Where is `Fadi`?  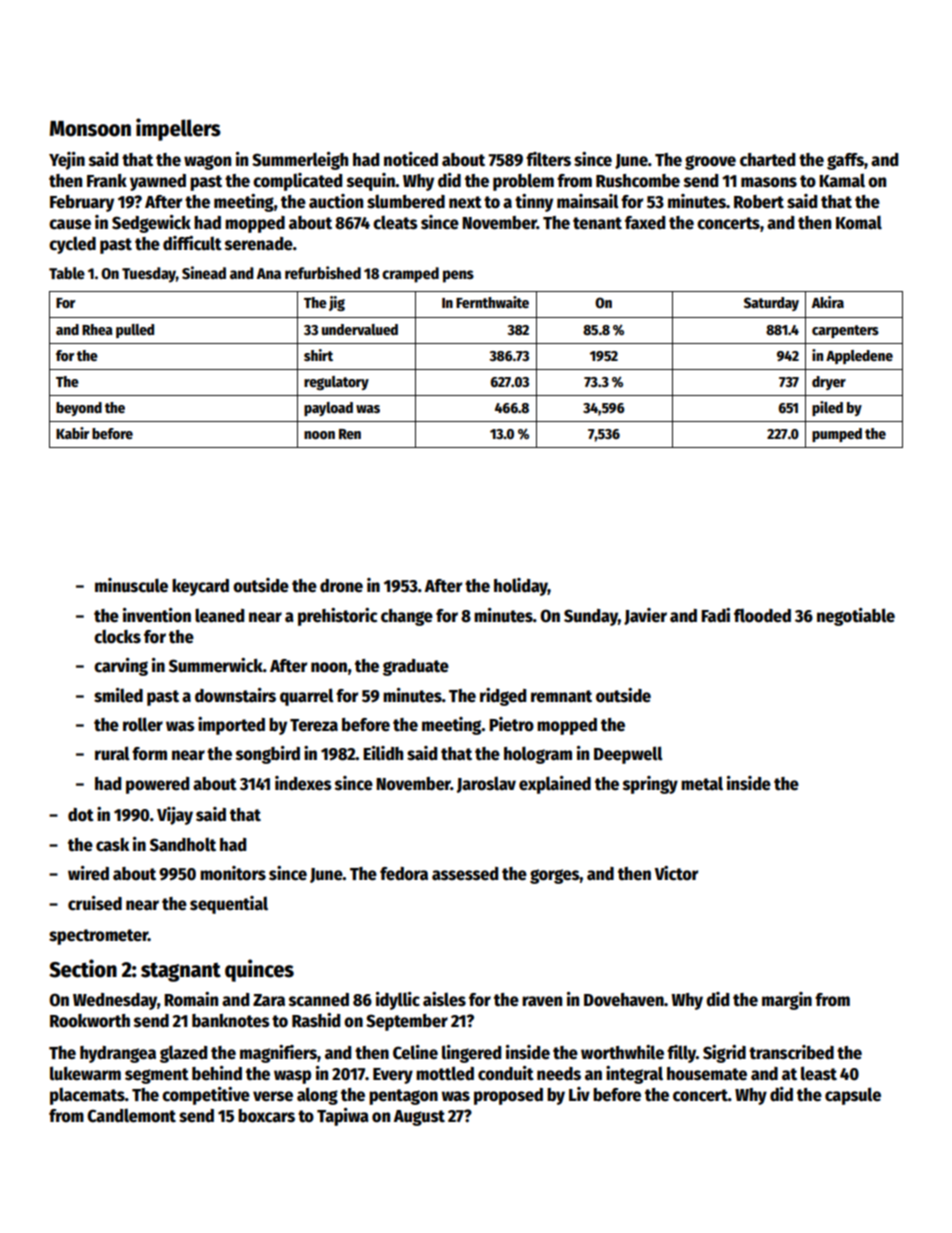
Fadi is located at coordinates (715, 615).
